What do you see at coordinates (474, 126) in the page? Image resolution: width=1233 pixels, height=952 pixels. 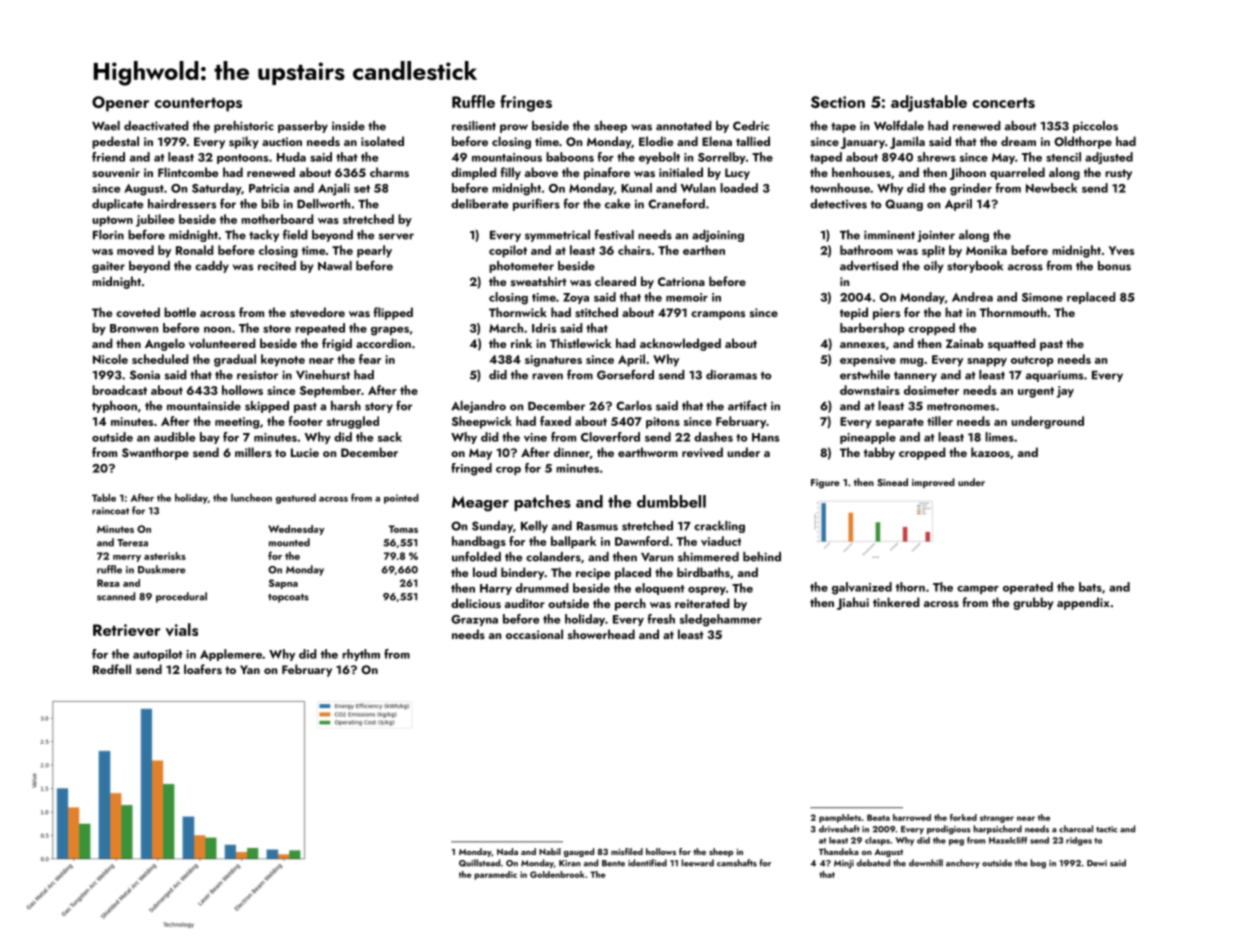 I see `resilient` at bounding box center [474, 126].
